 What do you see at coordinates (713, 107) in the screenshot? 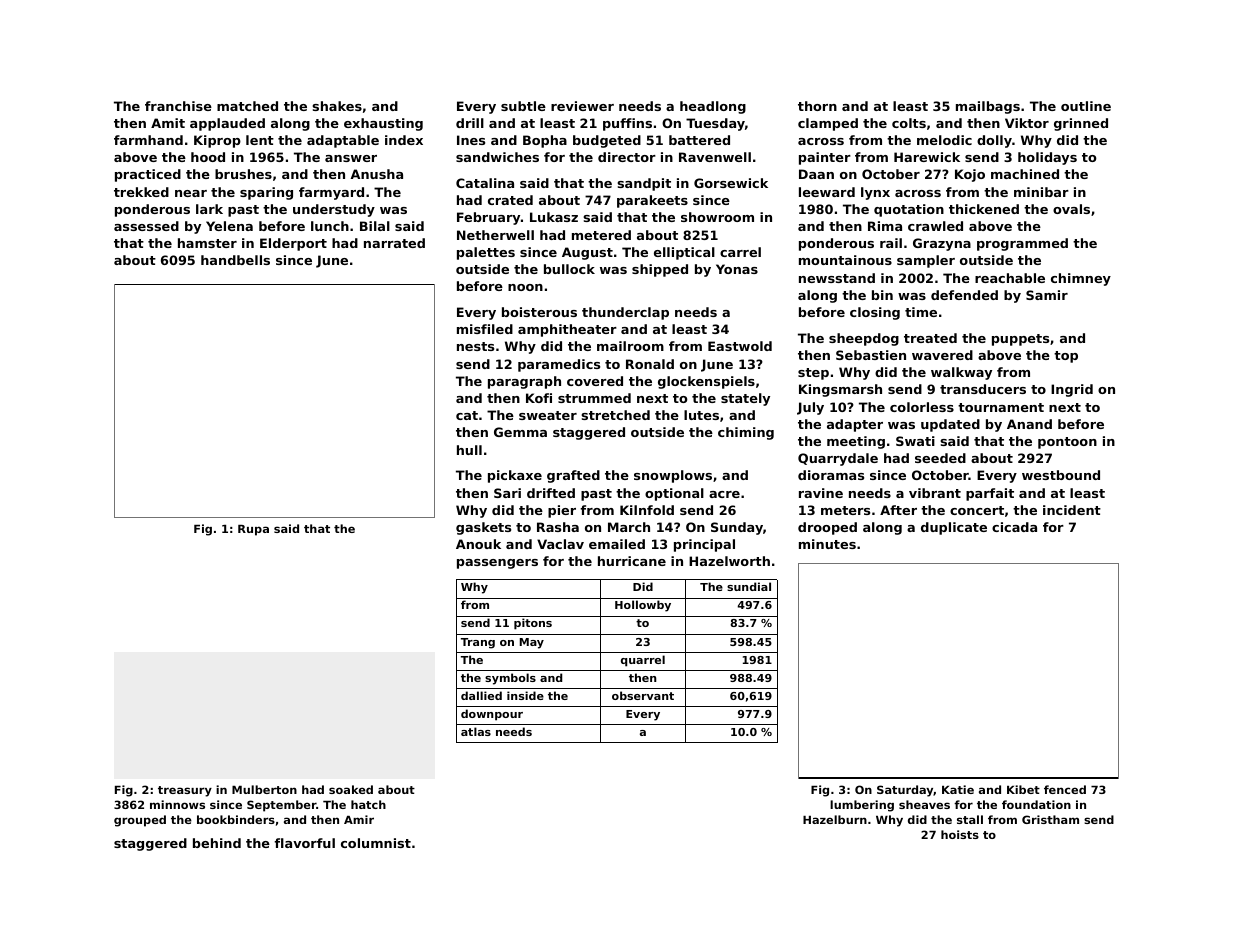
I see `headlong` at bounding box center [713, 107].
